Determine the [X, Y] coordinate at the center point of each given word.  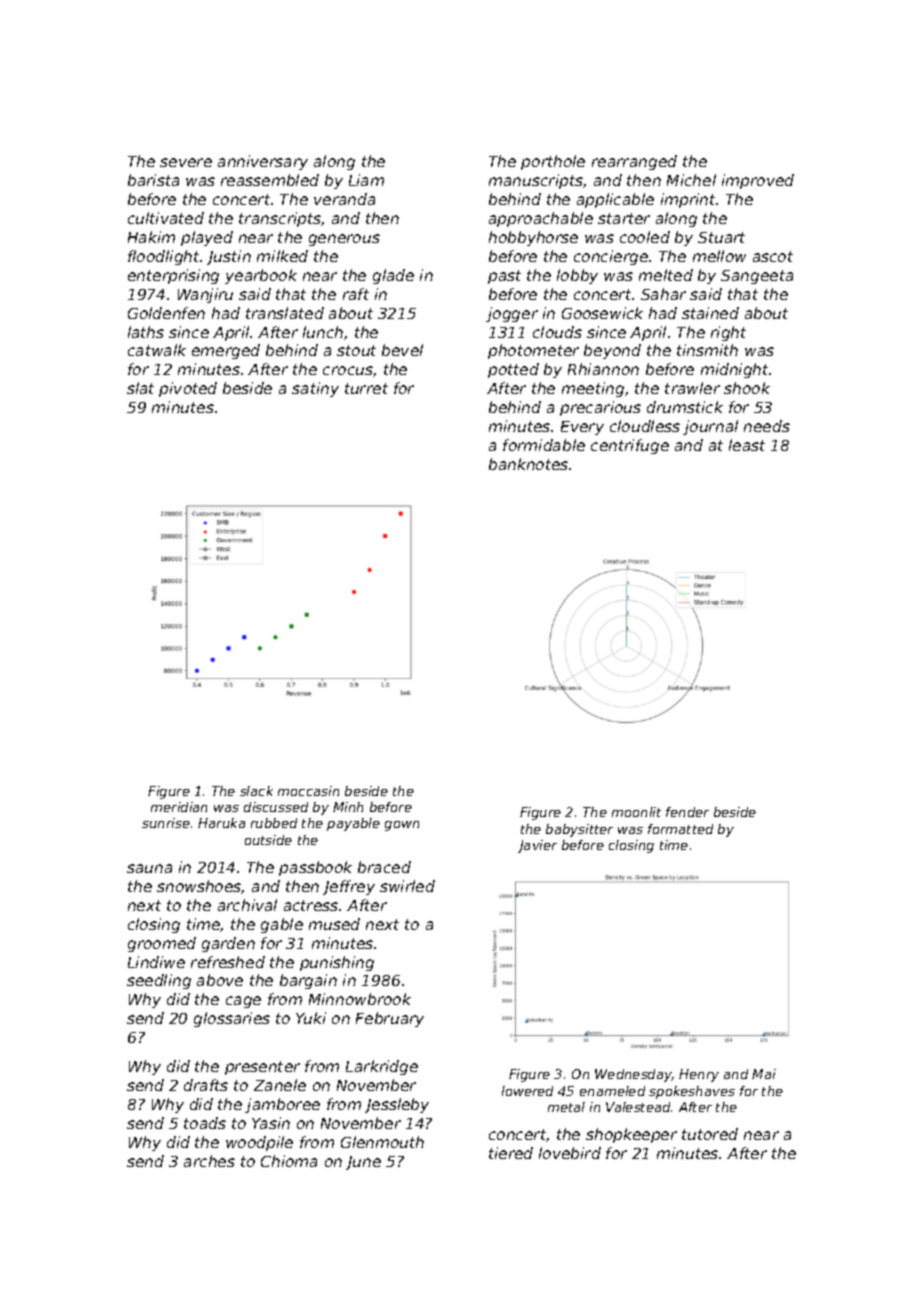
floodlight [163, 257]
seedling [159, 981]
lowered [527, 1091]
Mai [764, 1074]
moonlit [636, 812]
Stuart [721, 237]
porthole [553, 162]
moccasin [308, 791]
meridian [179, 807]
